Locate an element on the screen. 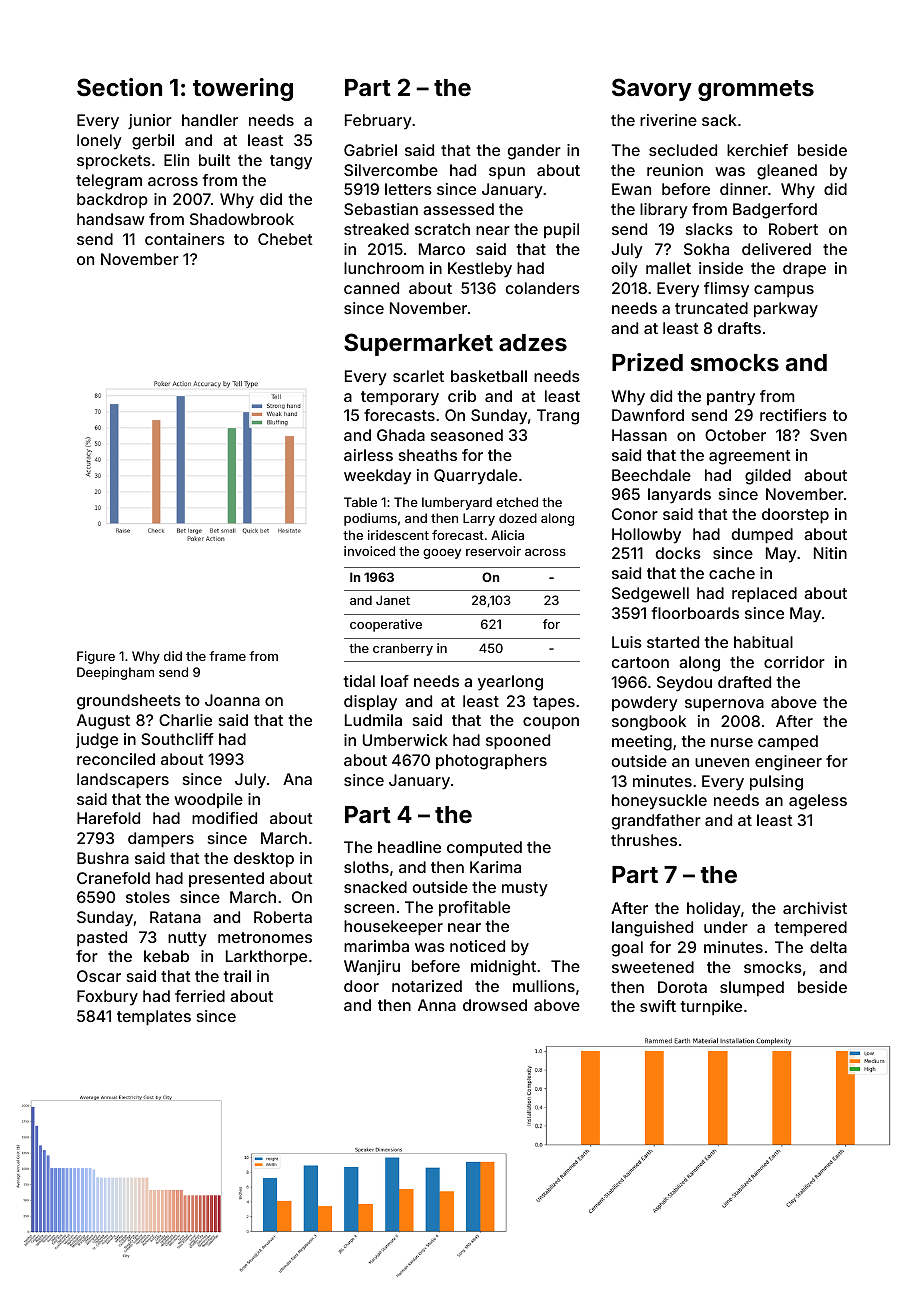  grommets is located at coordinates (756, 90).
